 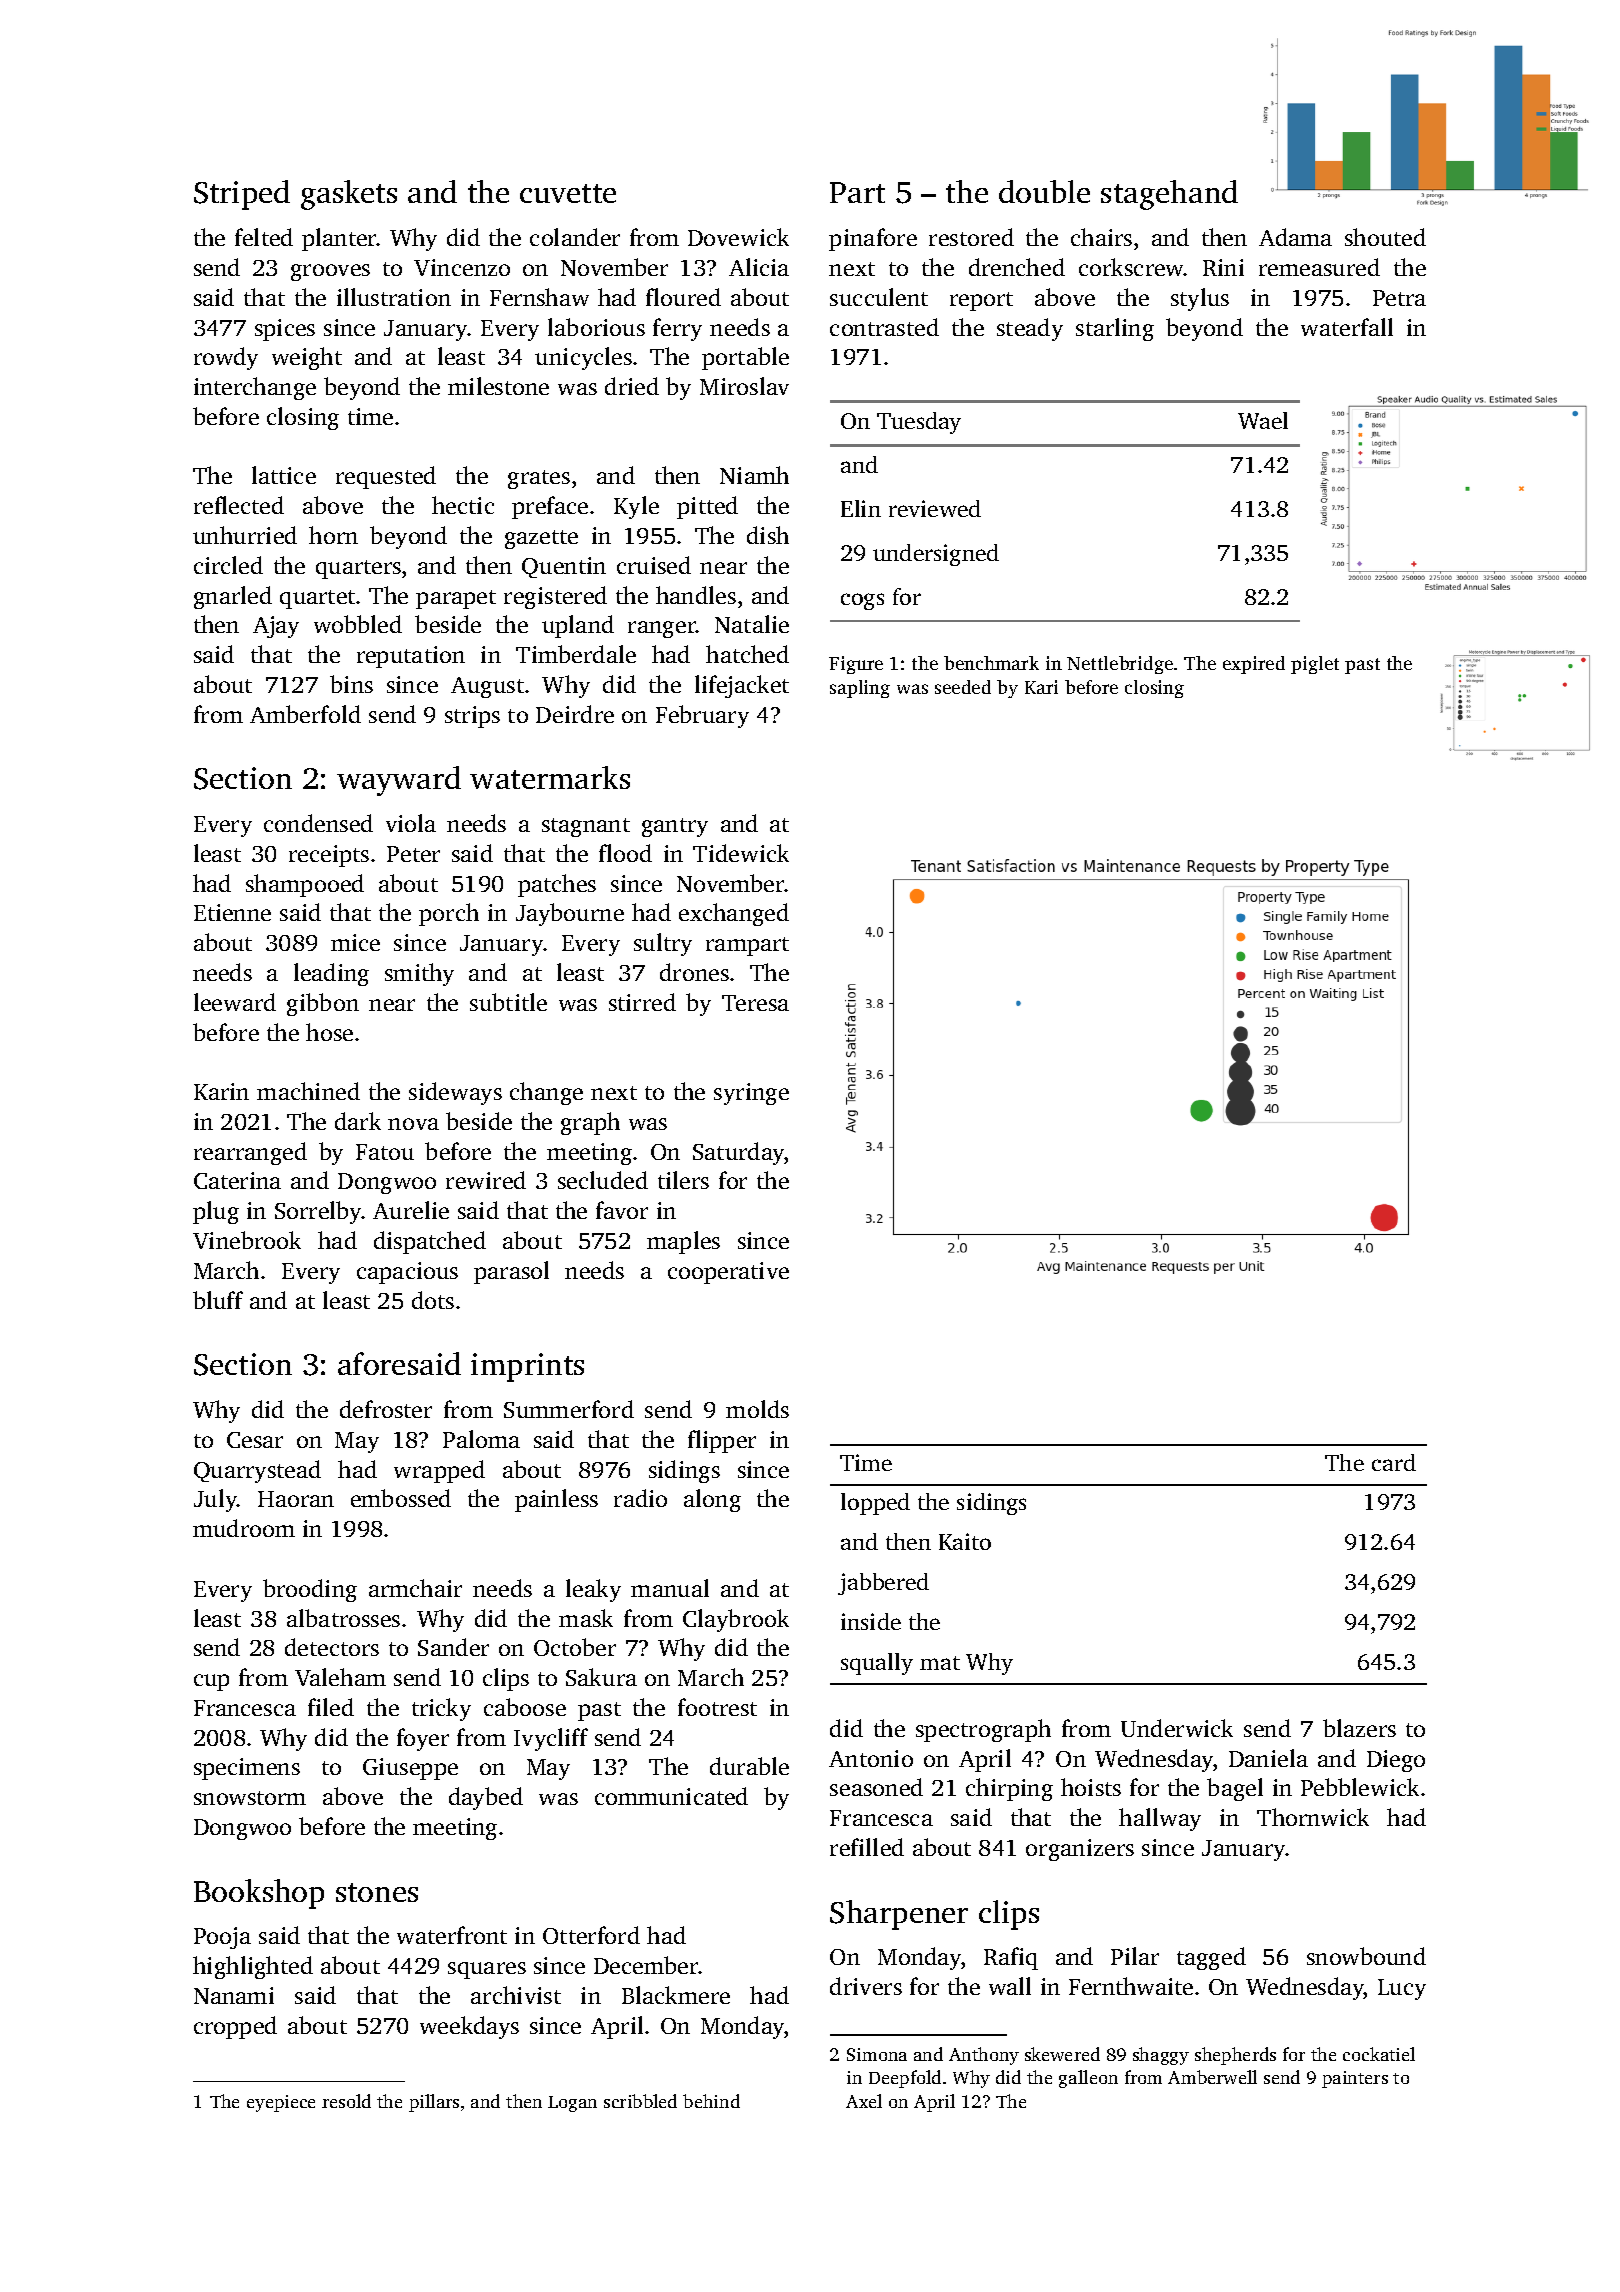 I want to click on Anthony, so click(x=984, y=2056).
